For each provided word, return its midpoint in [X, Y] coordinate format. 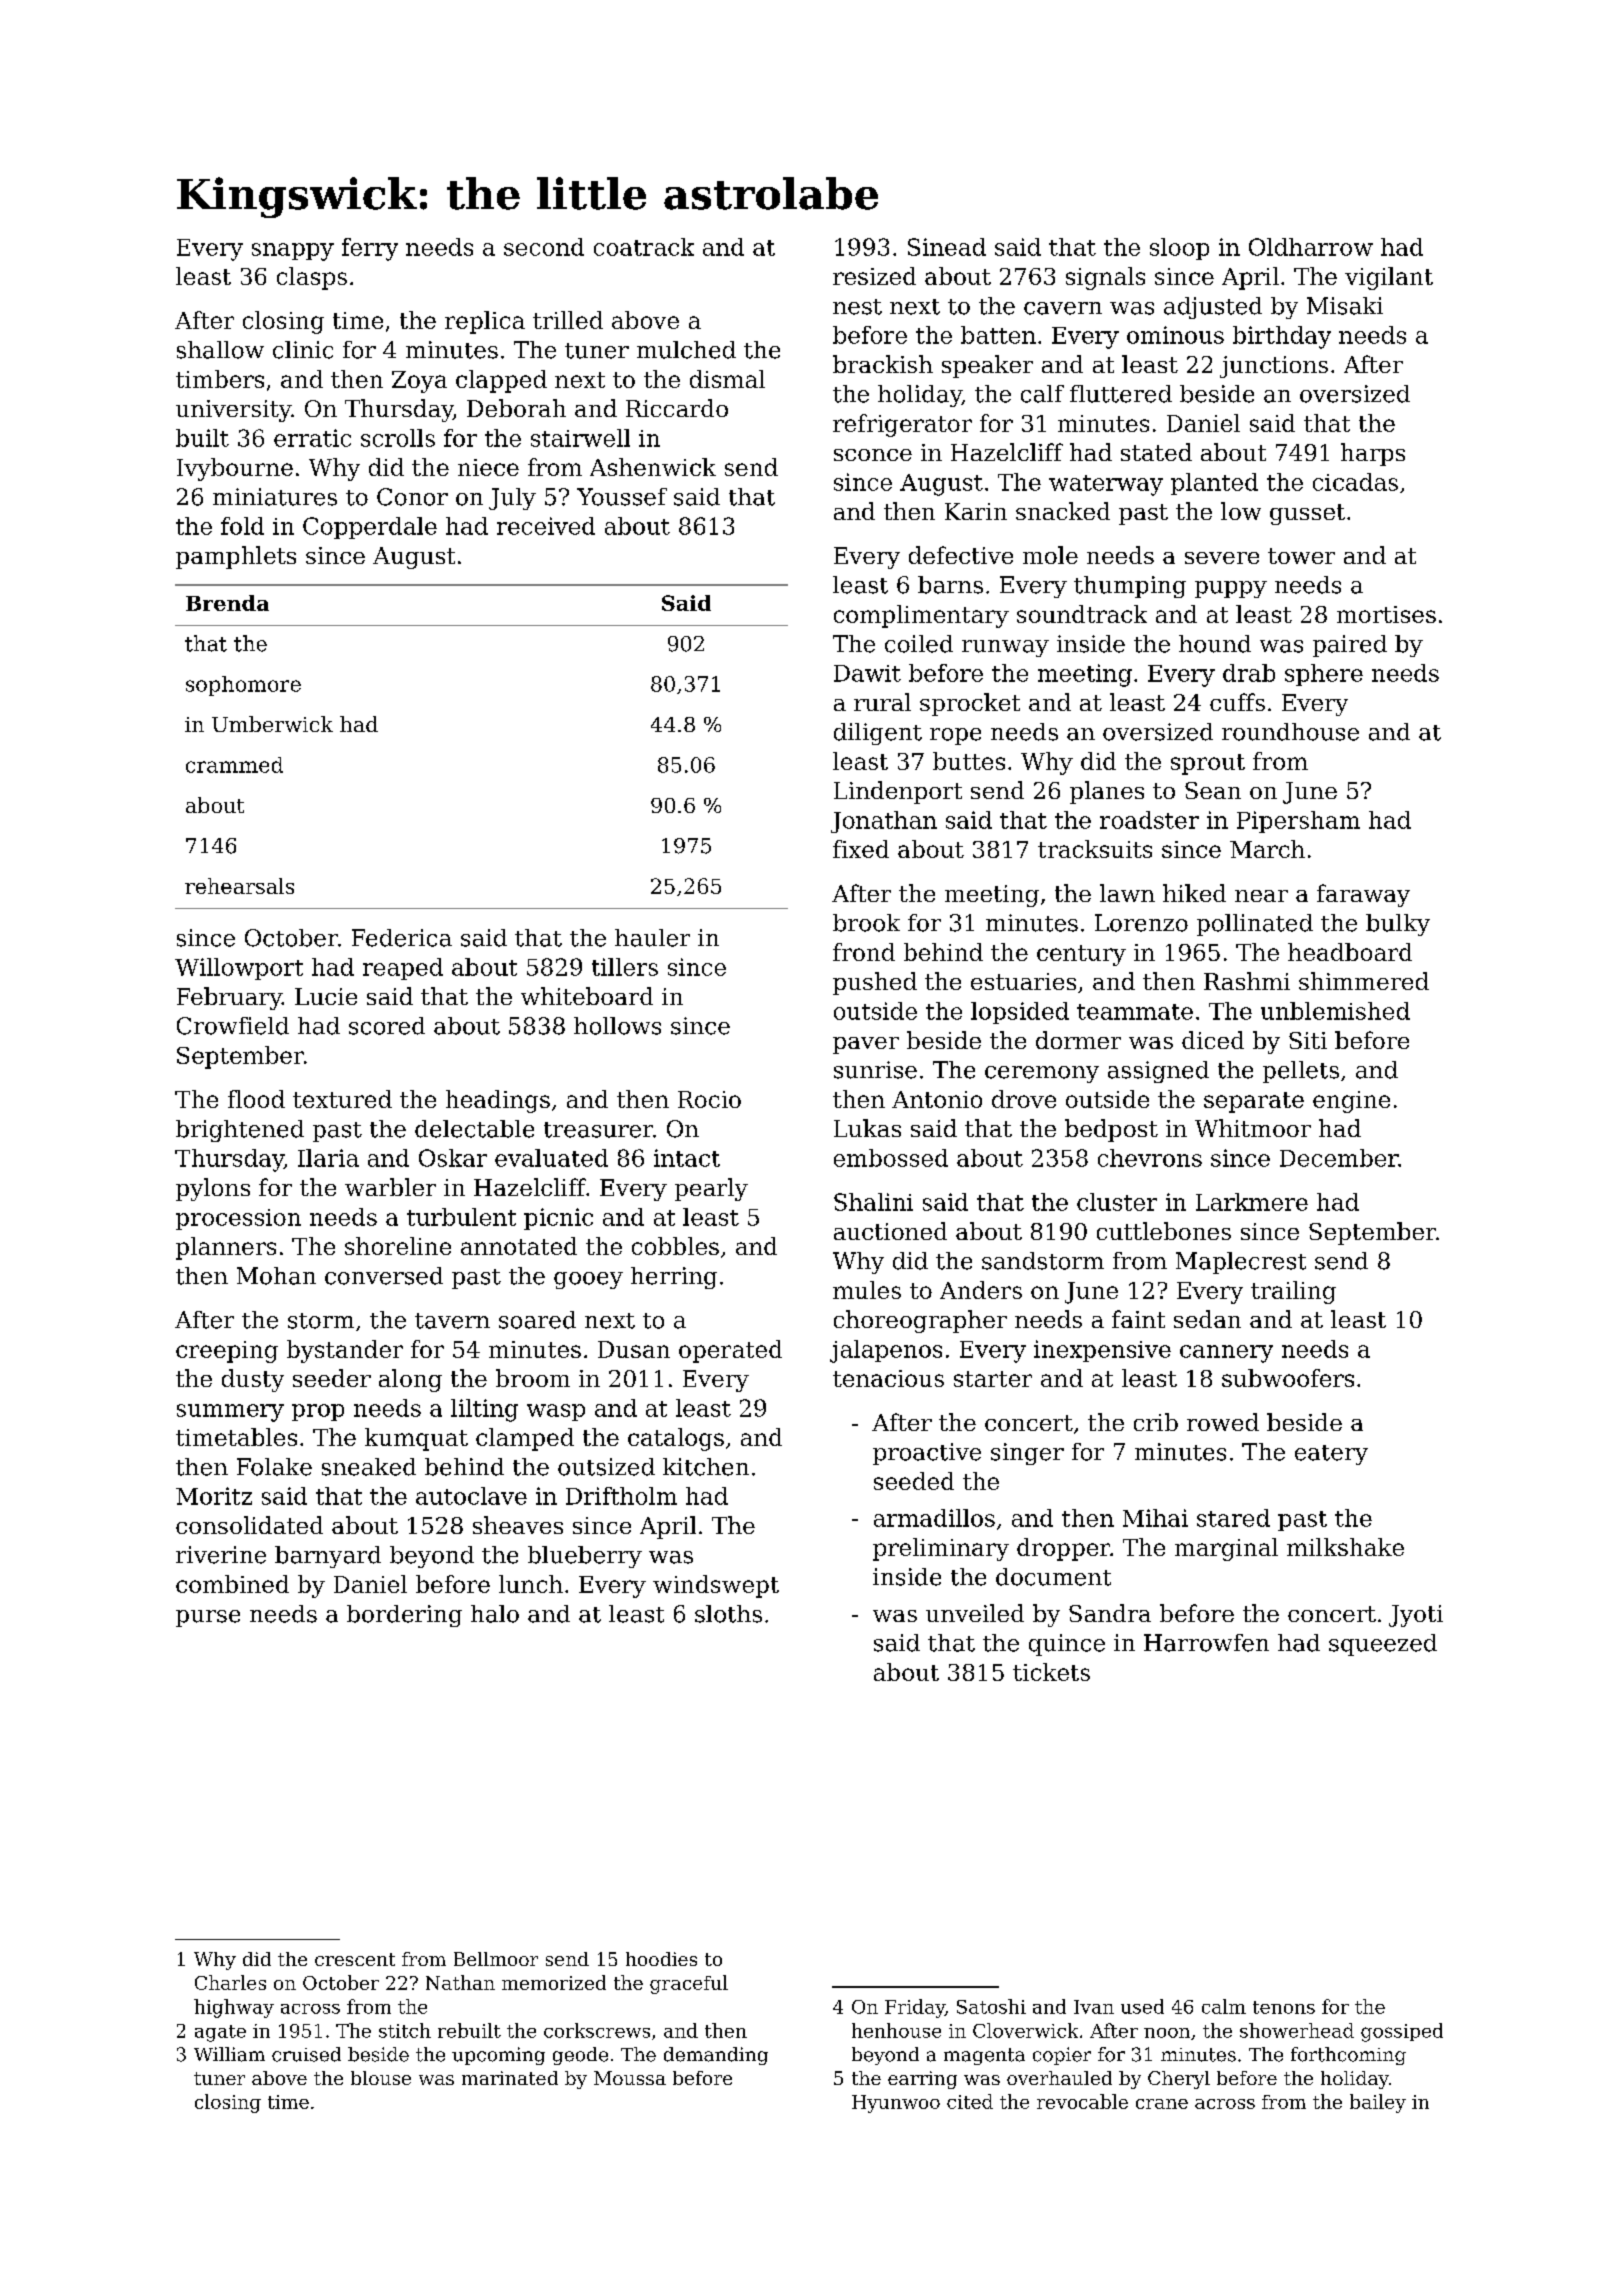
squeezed [1383, 1645]
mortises [1386, 614]
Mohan [276, 1276]
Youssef [622, 497]
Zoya [419, 382]
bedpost [1111, 1130]
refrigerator [902, 425]
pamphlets [236, 557]
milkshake [1345, 1547]
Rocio [709, 1099]
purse [208, 1618]
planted [1214, 484]
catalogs [676, 1439]
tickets [1051, 1672]
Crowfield [233, 1026]
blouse [381, 2078]
